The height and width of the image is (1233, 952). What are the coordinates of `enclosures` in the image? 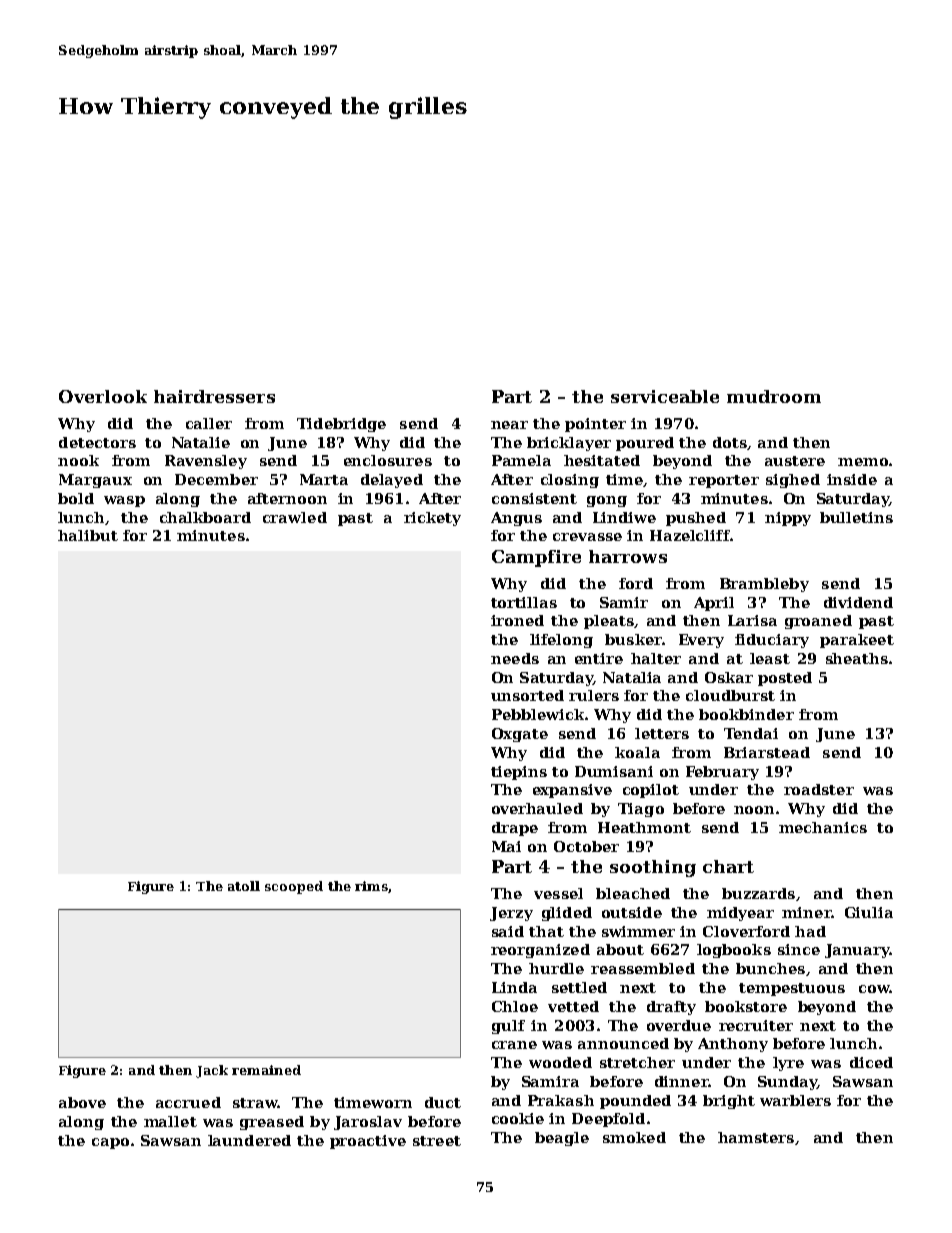 It's located at (388, 460).
